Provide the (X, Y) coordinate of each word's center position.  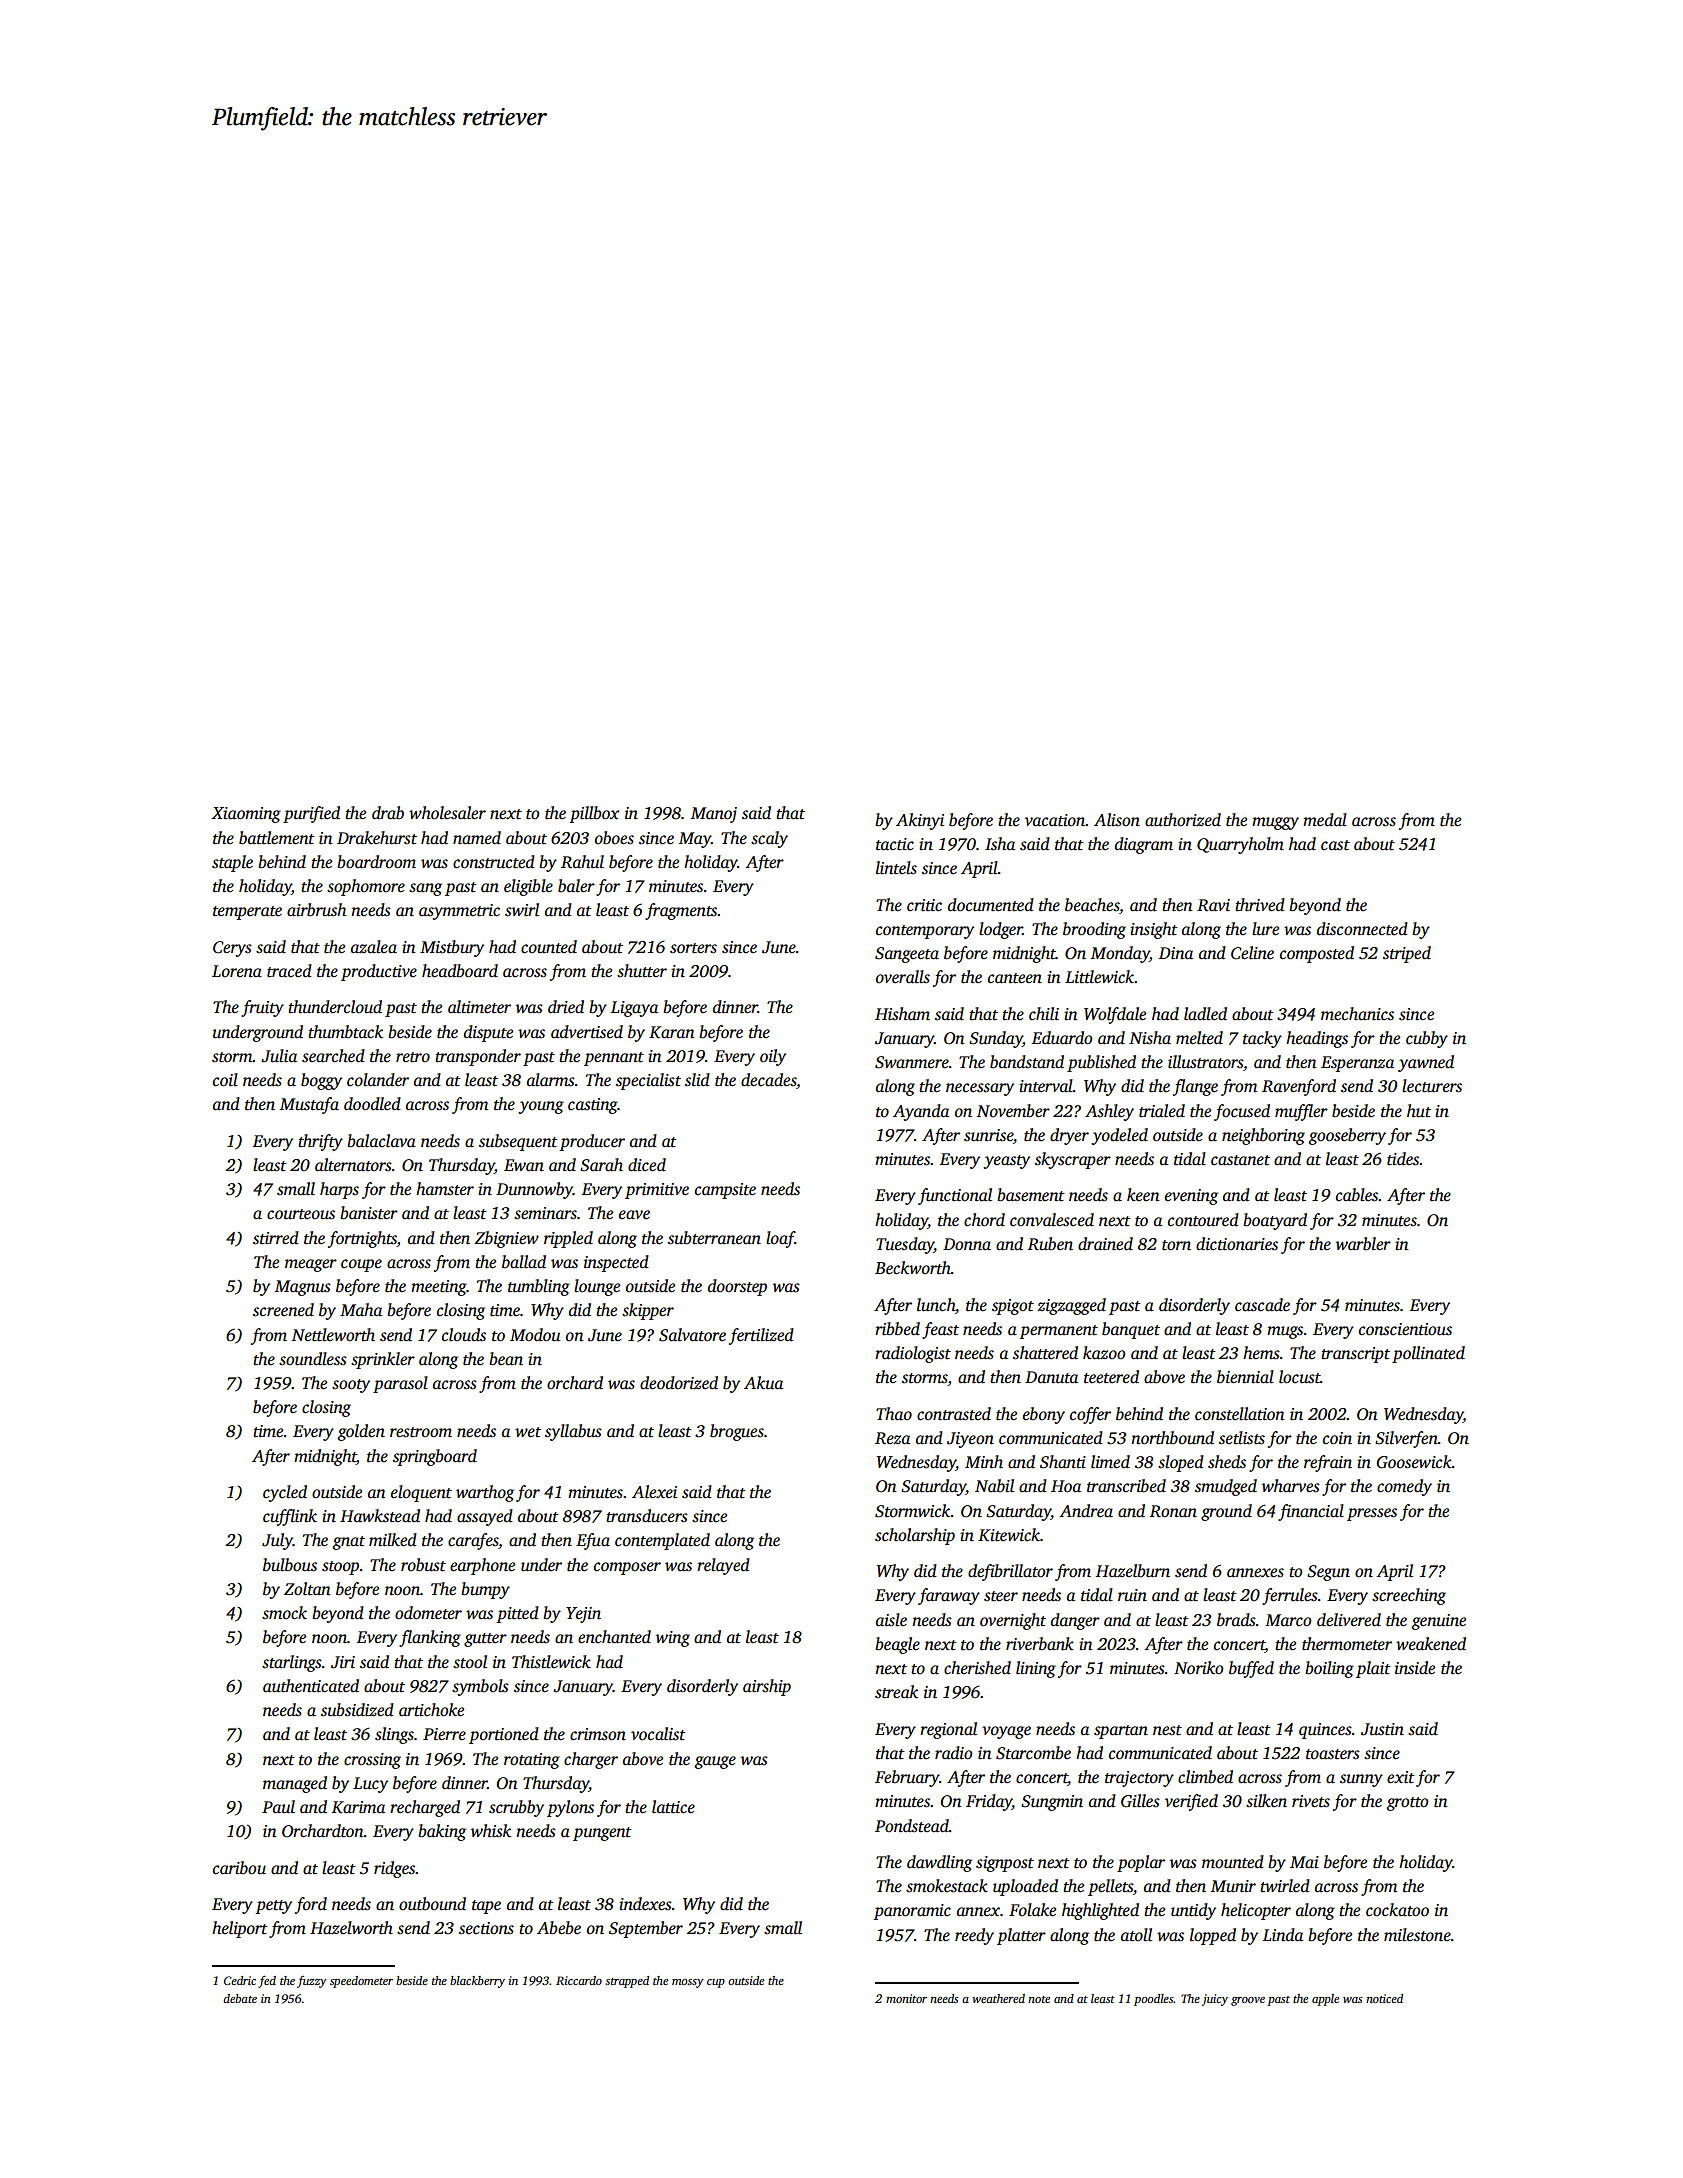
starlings (292, 1663)
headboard (460, 971)
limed (1110, 1462)
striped (1407, 954)
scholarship (915, 1536)
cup (716, 1983)
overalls (903, 977)
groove (1248, 2001)
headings (1317, 1039)
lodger (1001, 930)
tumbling (539, 1287)
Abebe (559, 1928)
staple (232, 863)
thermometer (1347, 1644)
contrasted (954, 1414)
